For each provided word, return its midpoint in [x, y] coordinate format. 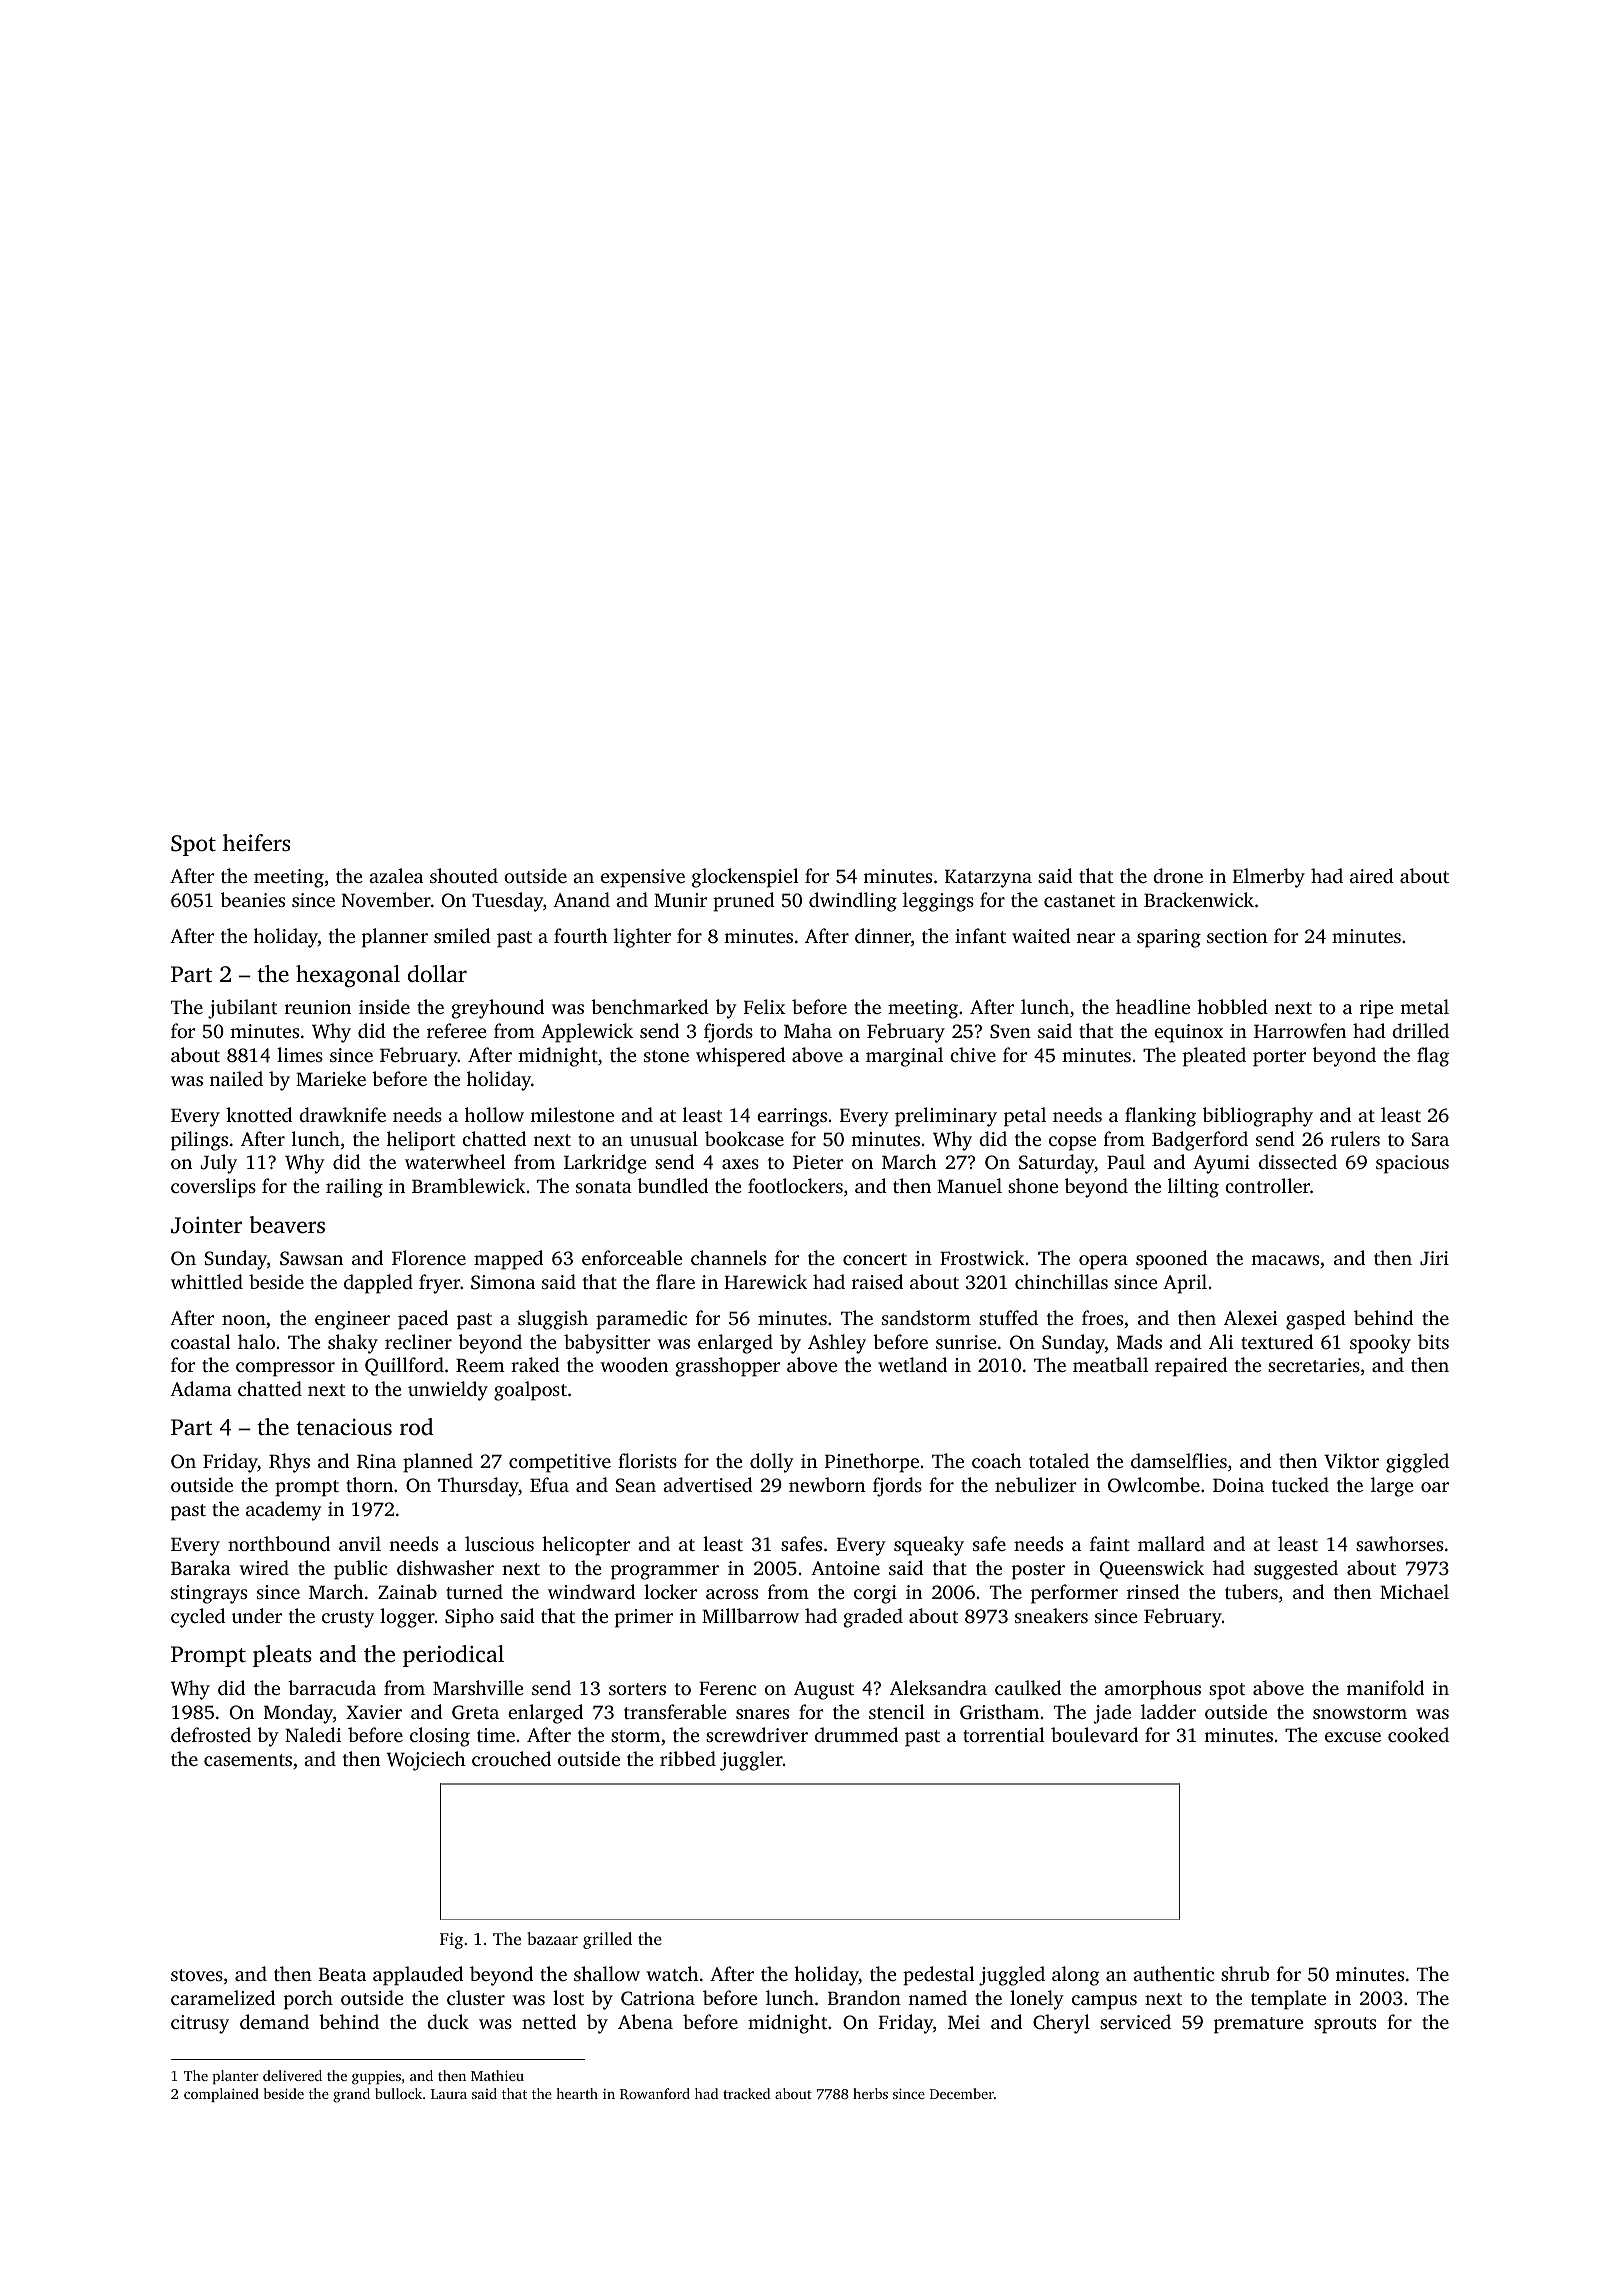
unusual [664, 1138]
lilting [1193, 1188]
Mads [1139, 1341]
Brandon [864, 1997]
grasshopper [727, 1367]
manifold [1385, 1687]
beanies [253, 899]
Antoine [845, 1568]
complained [221, 2095]
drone [1178, 875]
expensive [643, 878]
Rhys [289, 1463]
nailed [236, 1078]
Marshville [478, 1687]
